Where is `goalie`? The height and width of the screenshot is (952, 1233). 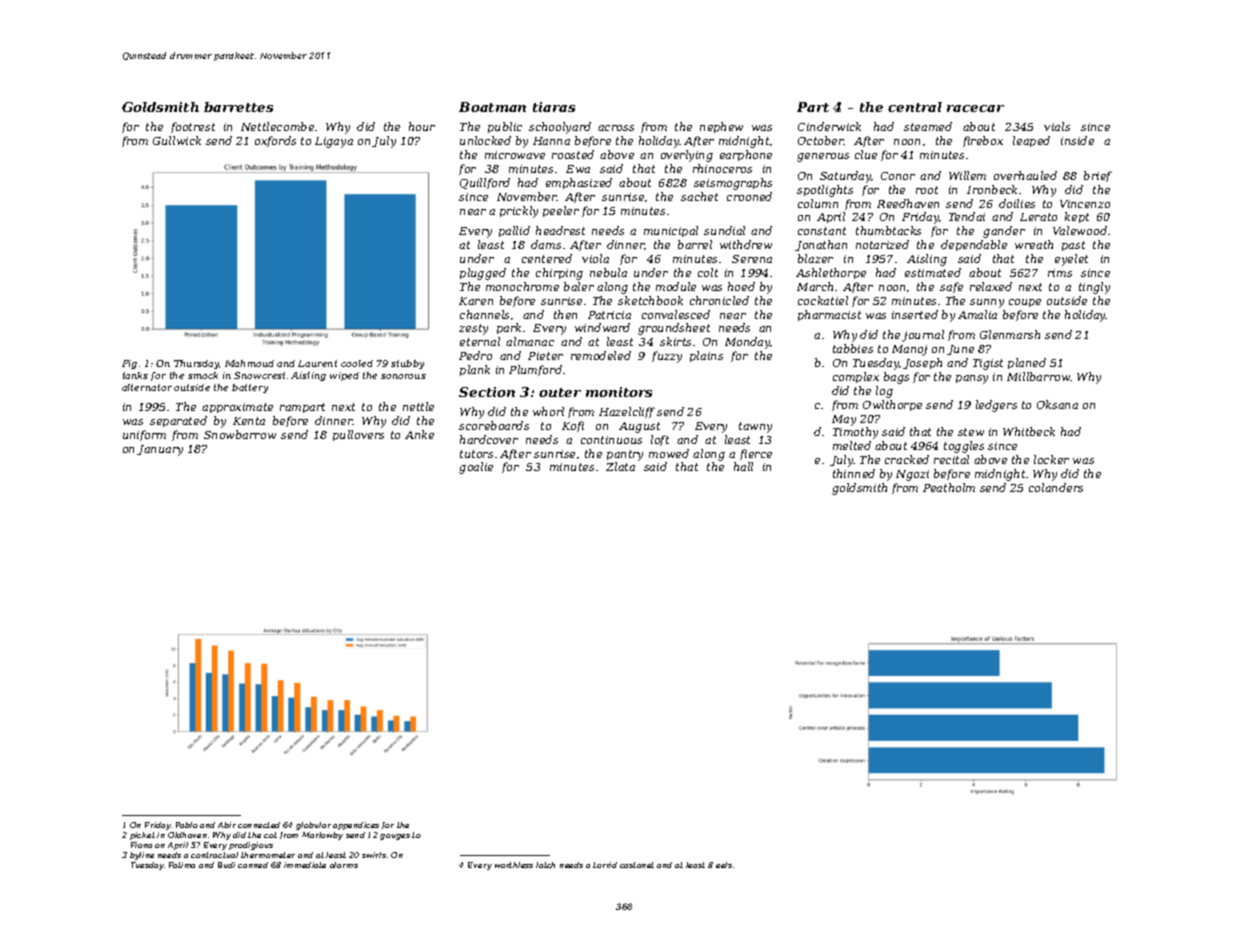
goalie is located at coordinates (476, 468).
